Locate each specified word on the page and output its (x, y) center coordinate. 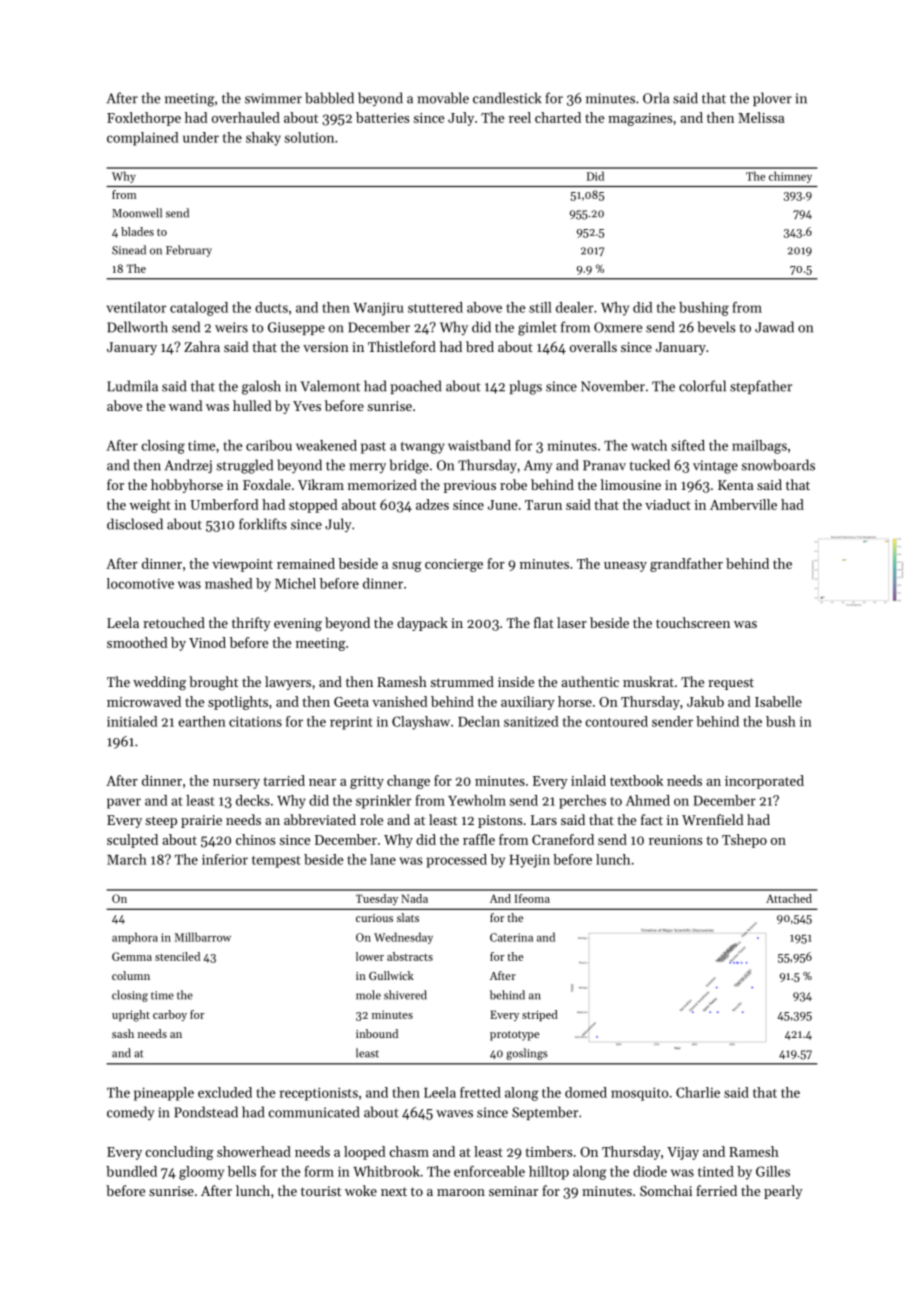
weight (150, 506)
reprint (351, 723)
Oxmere (618, 327)
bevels (717, 327)
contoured (617, 721)
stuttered (435, 307)
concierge (454, 565)
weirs (231, 327)
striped (540, 1015)
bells (242, 1171)
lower (370, 956)
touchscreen (693, 622)
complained (142, 139)
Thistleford (402, 346)
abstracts (410, 956)
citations (255, 721)
